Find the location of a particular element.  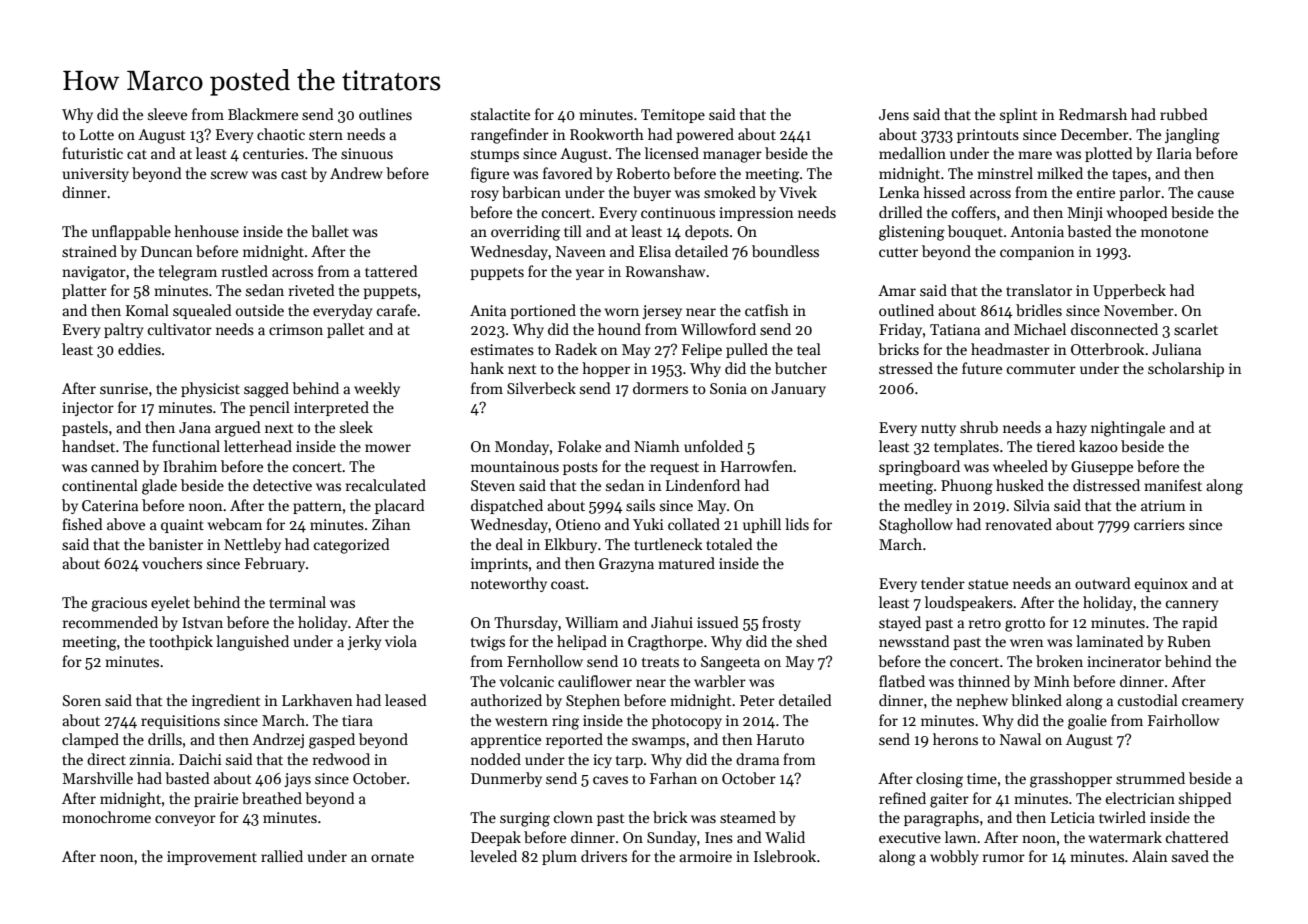

companion is located at coordinates (1037, 253).
